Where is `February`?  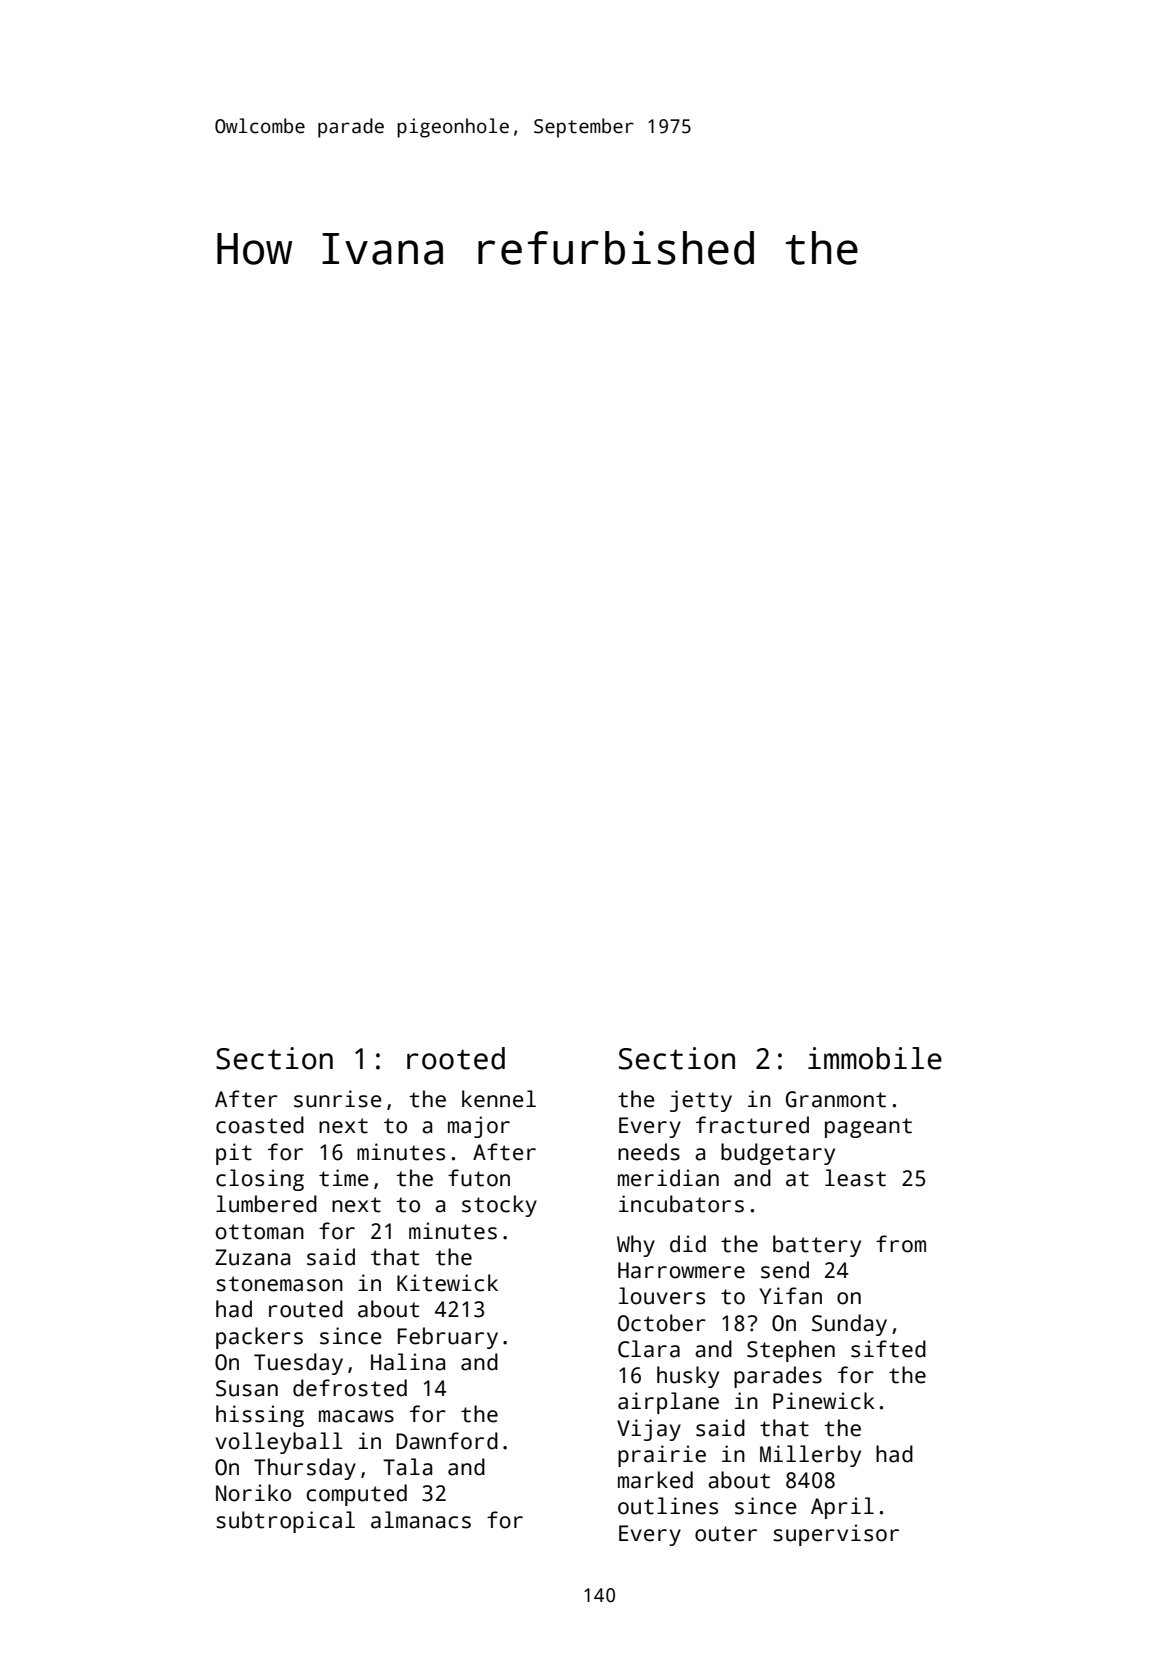
February is located at coordinates (448, 1338).
